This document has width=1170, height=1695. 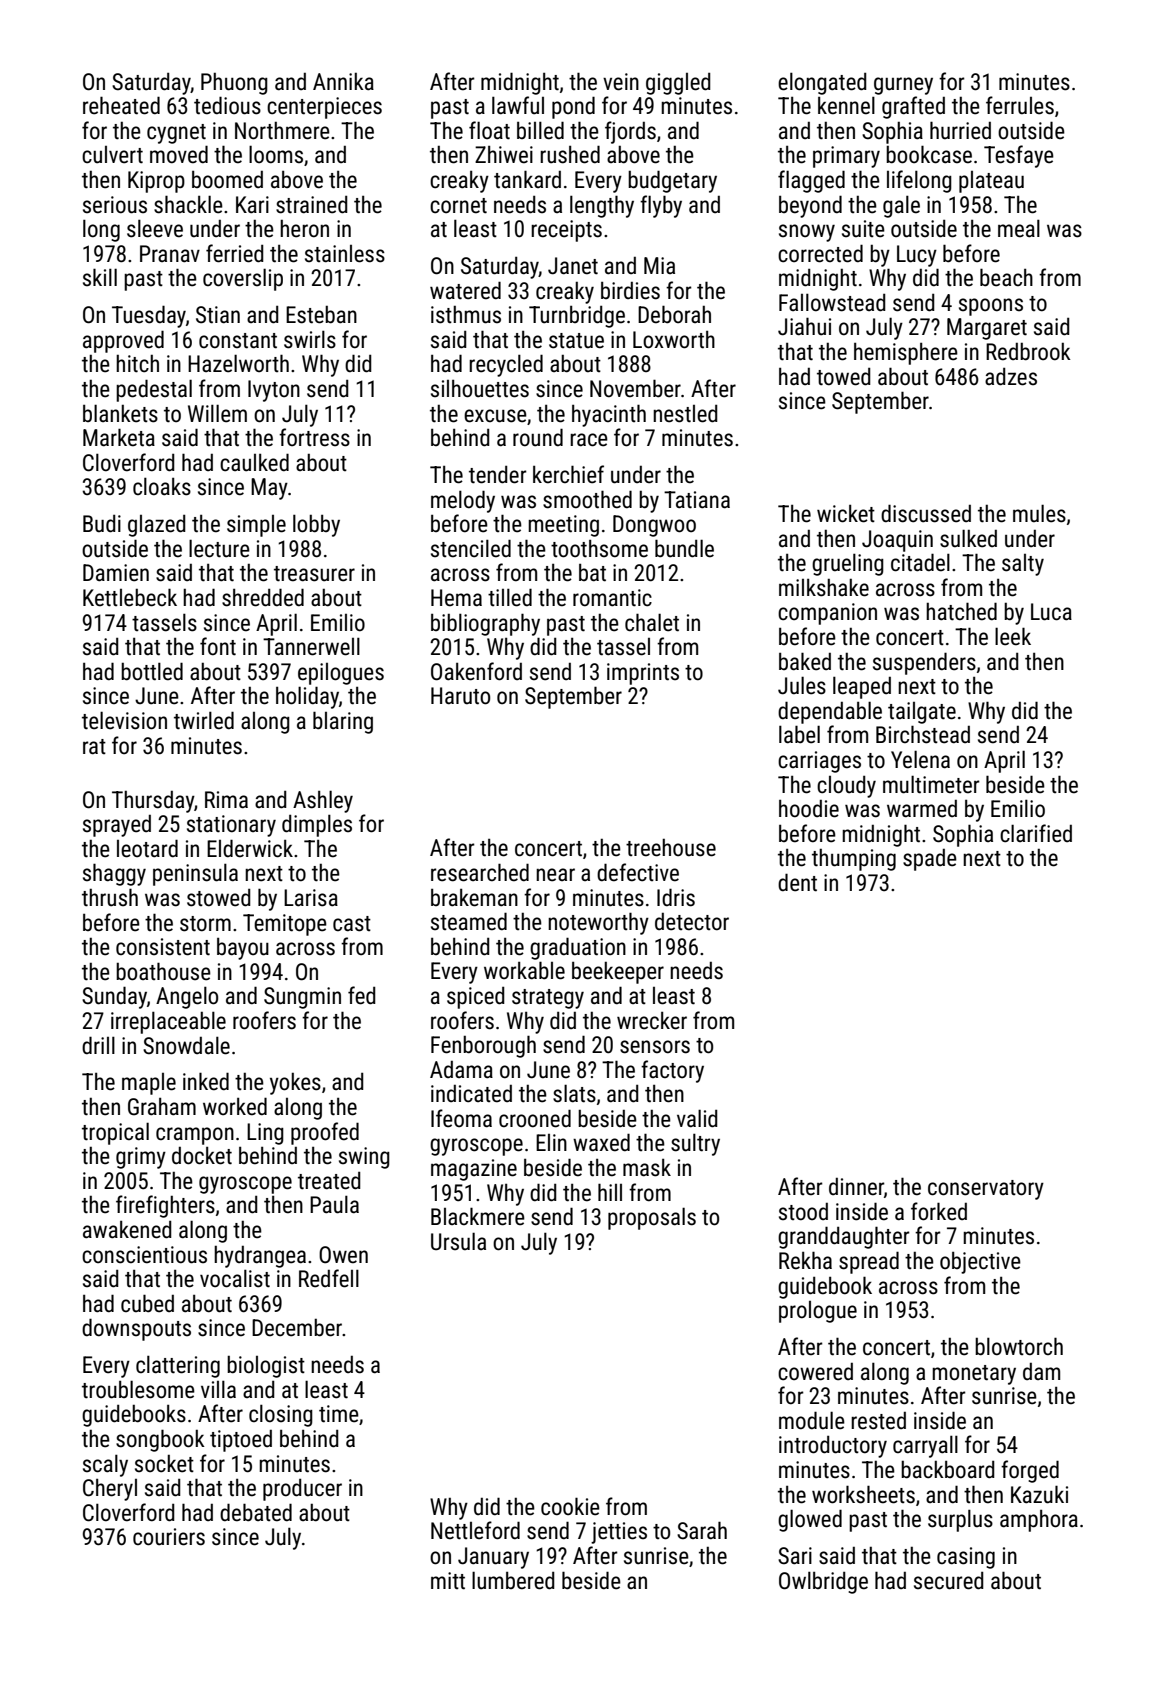 What do you see at coordinates (846, 105) in the document?
I see `kennel` at bounding box center [846, 105].
